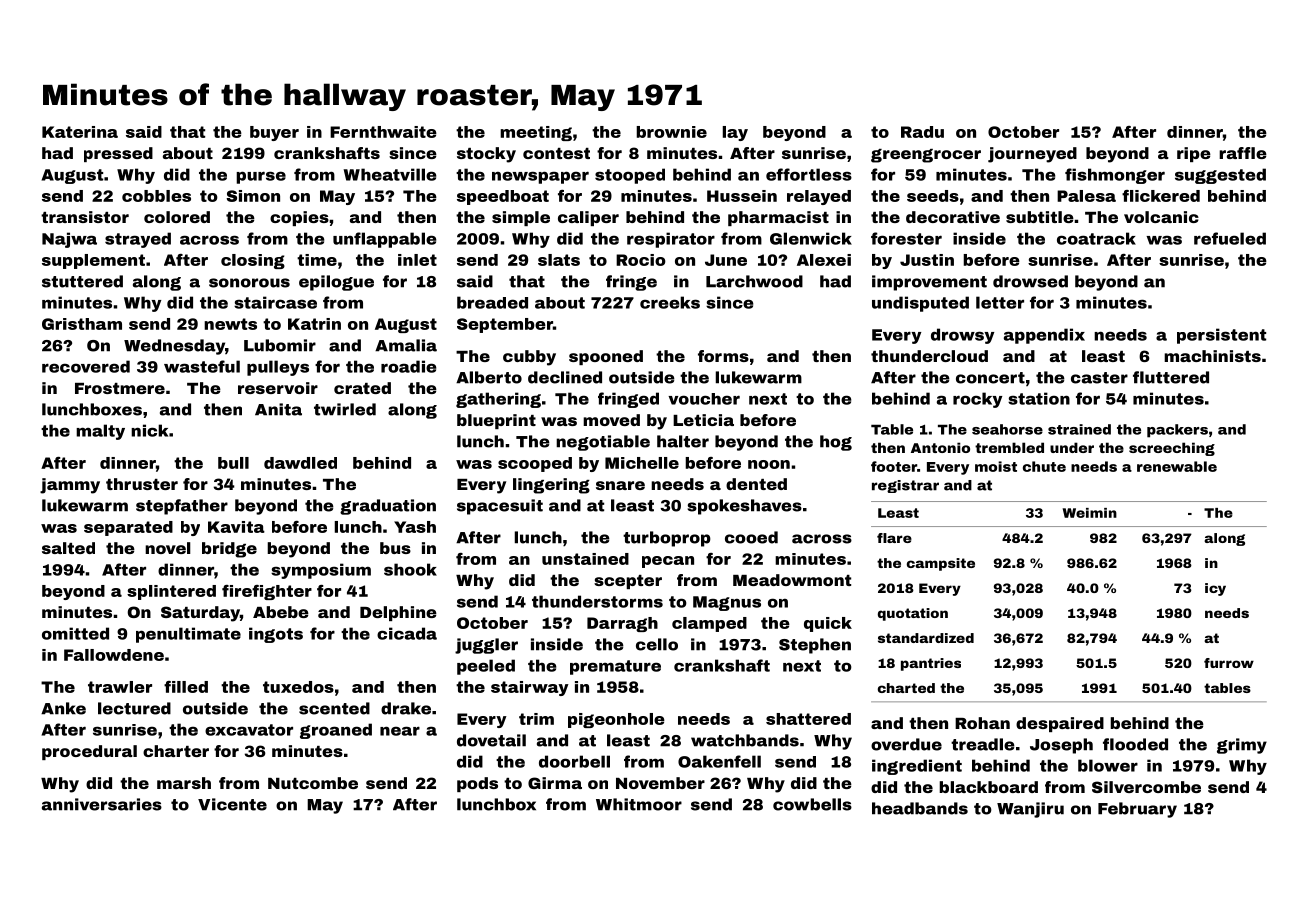  What do you see at coordinates (100, 432) in the document?
I see `malty` at bounding box center [100, 432].
